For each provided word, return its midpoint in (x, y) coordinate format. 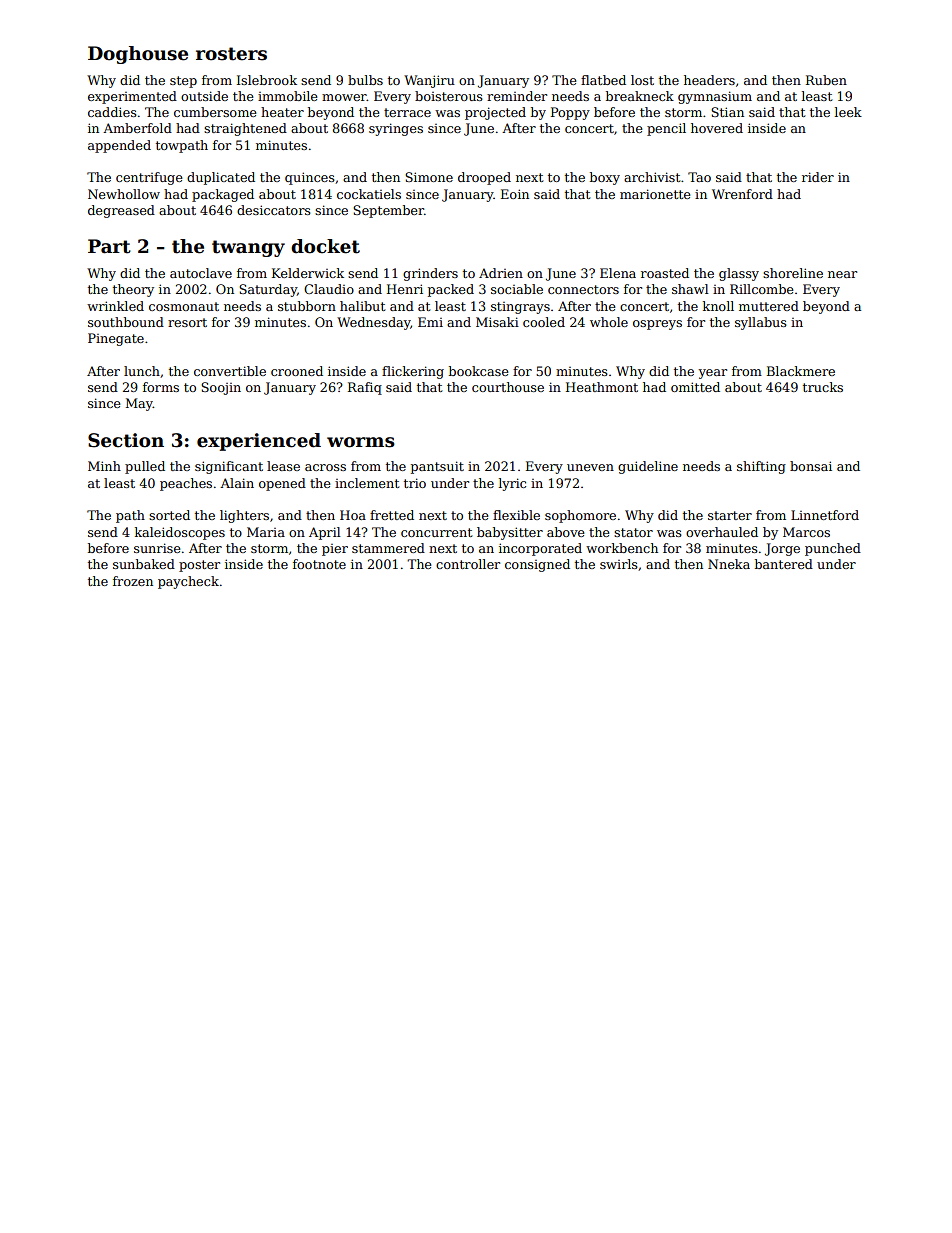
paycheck (188, 582)
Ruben (826, 80)
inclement (367, 483)
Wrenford (742, 194)
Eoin (515, 194)
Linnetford (825, 515)
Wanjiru (429, 81)
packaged (223, 195)
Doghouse (138, 55)
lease (283, 466)
